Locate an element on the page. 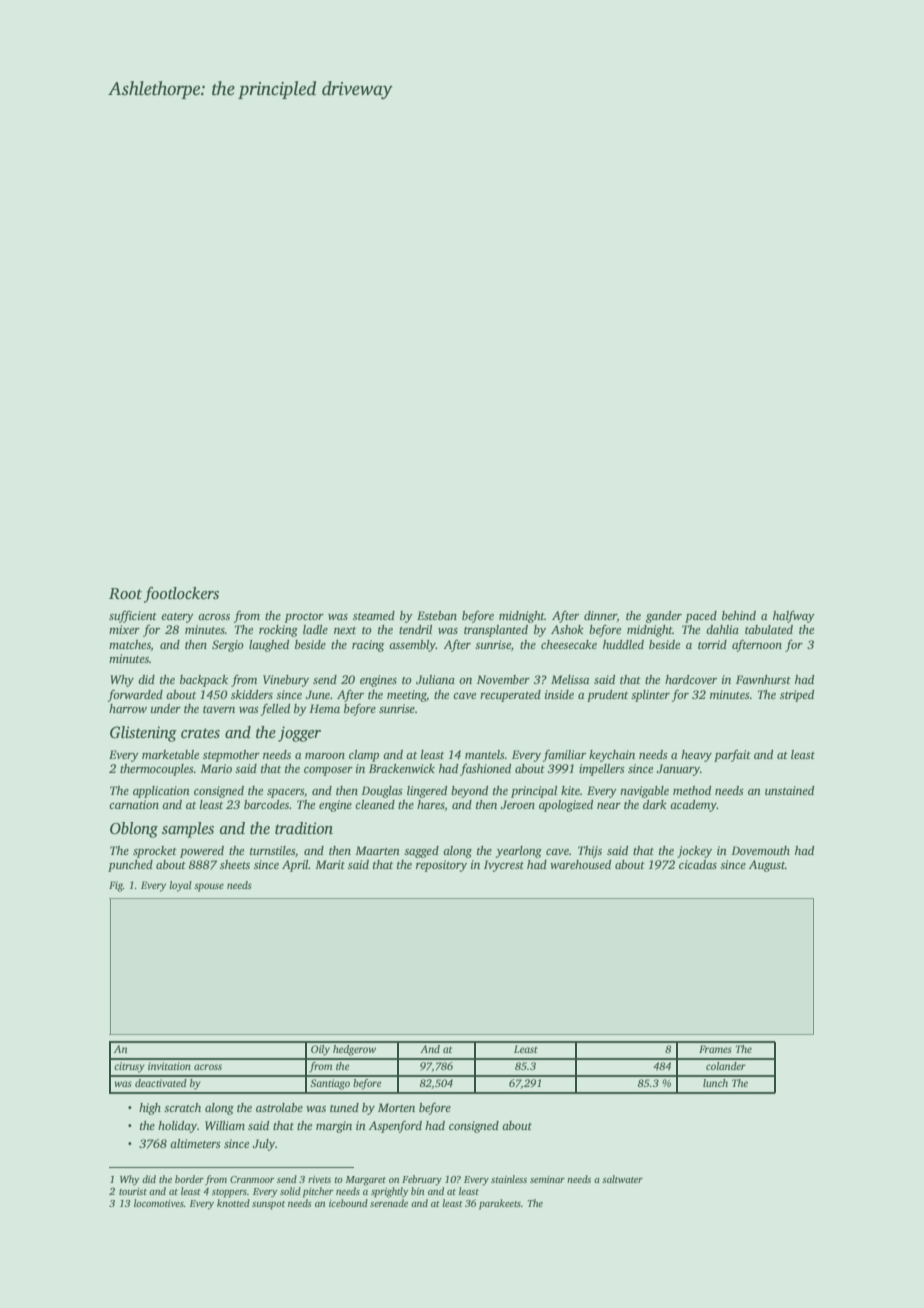 This page has width=924, height=1308. April is located at coordinates (295, 866).
